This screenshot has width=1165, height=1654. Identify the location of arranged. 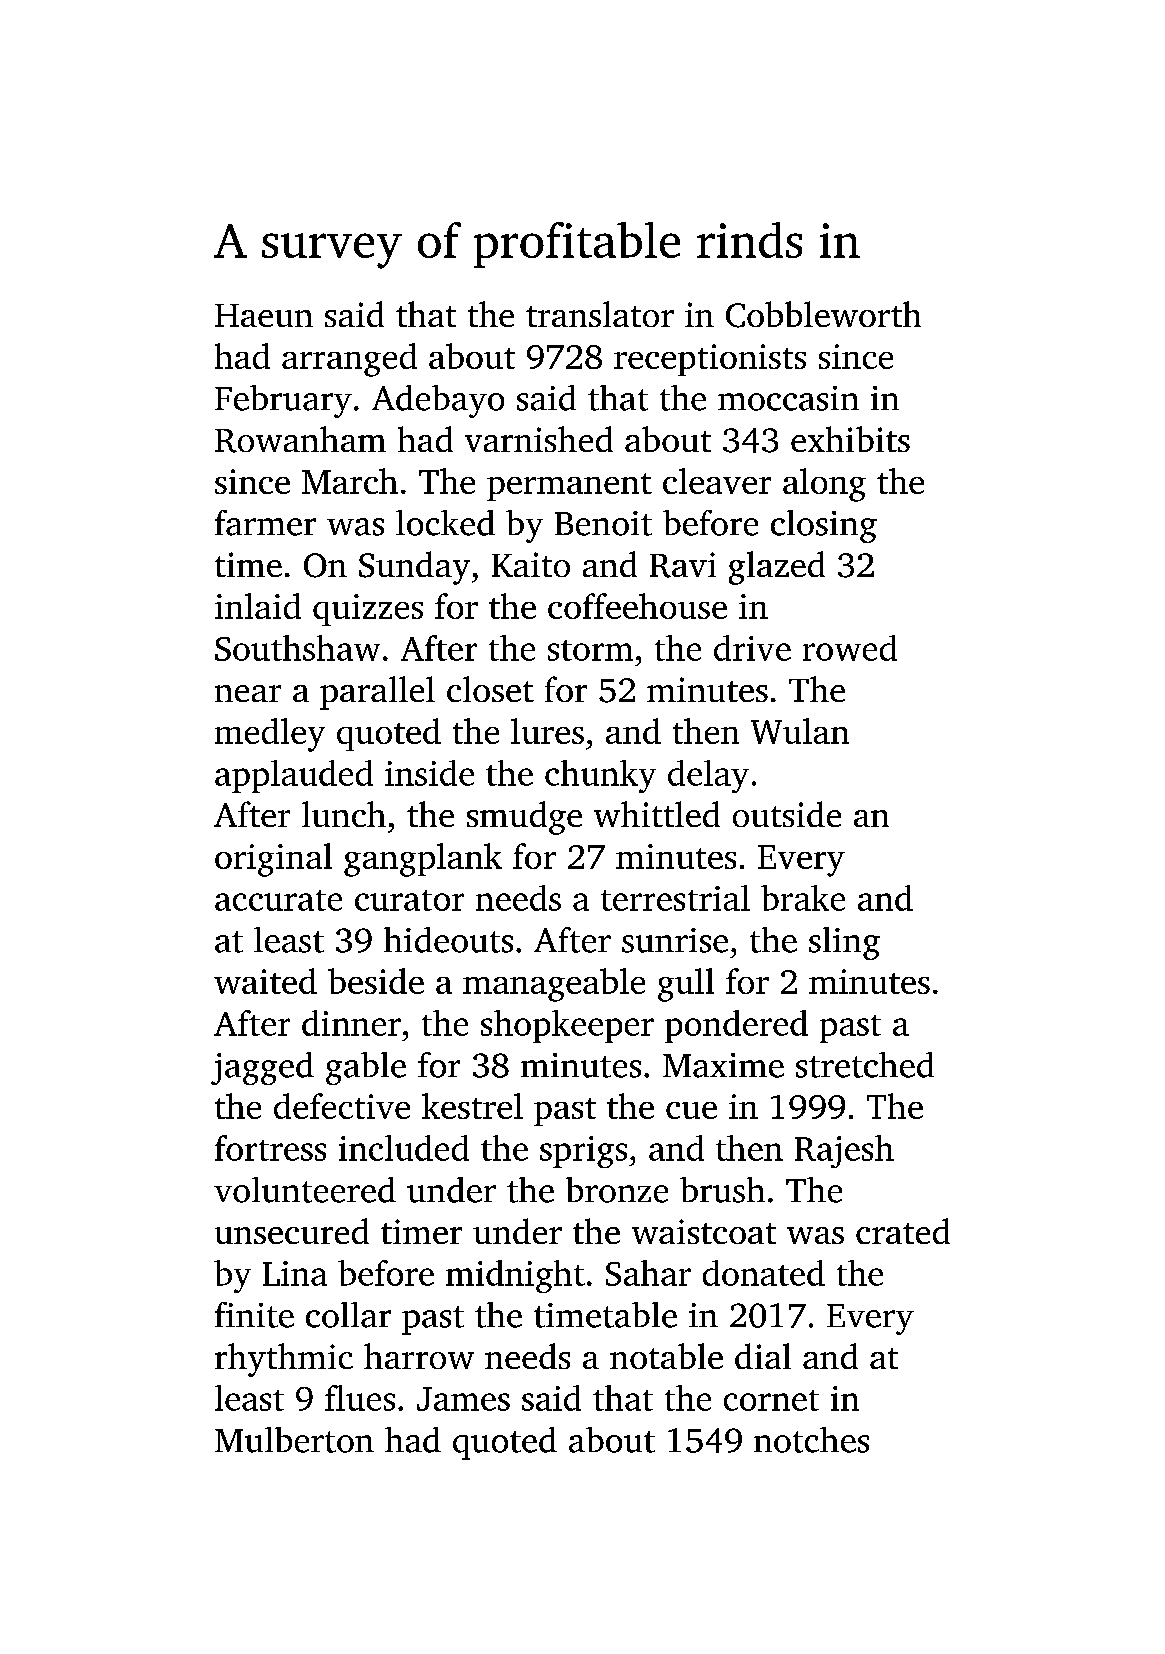
(349, 360).
